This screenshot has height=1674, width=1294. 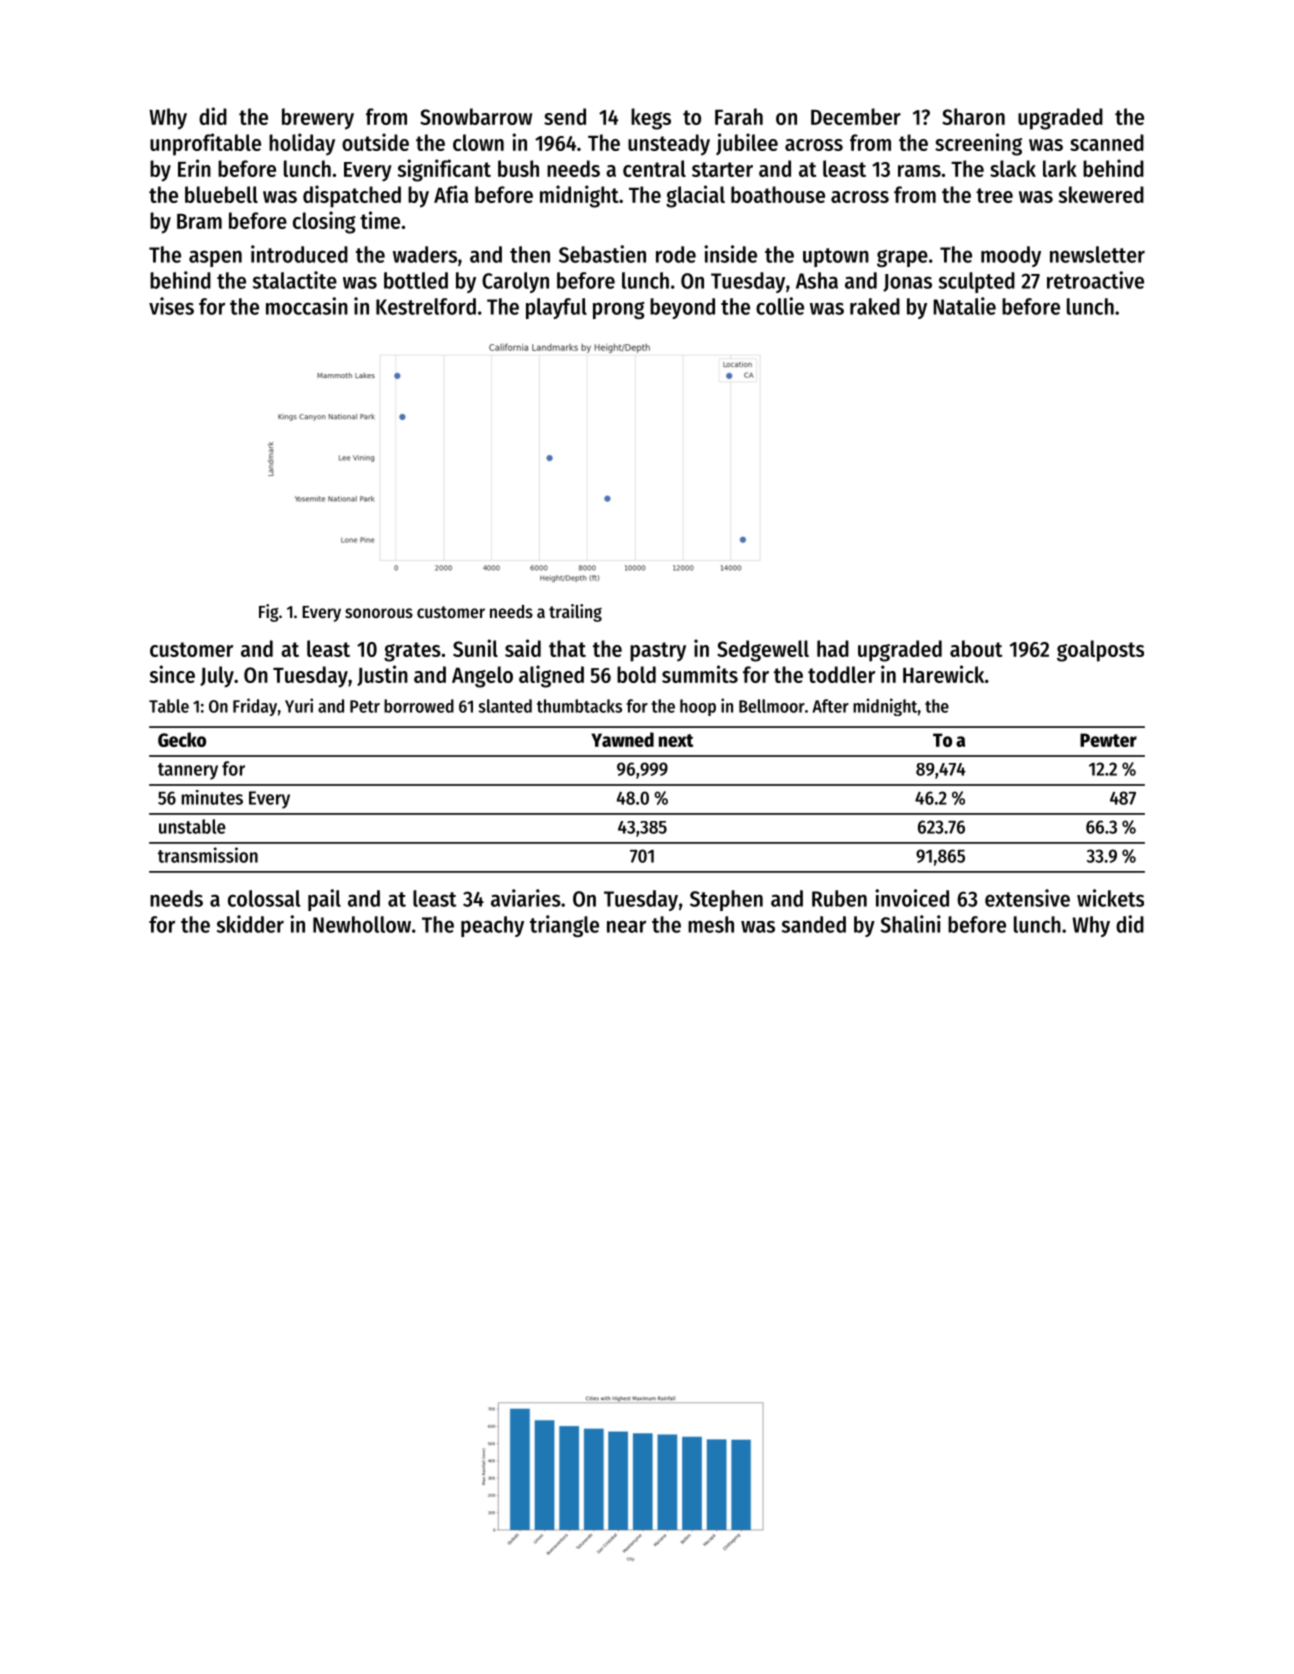 What do you see at coordinates (875, 306) in the screenshot?
I see `raked` at bounding box center [875, 306].
